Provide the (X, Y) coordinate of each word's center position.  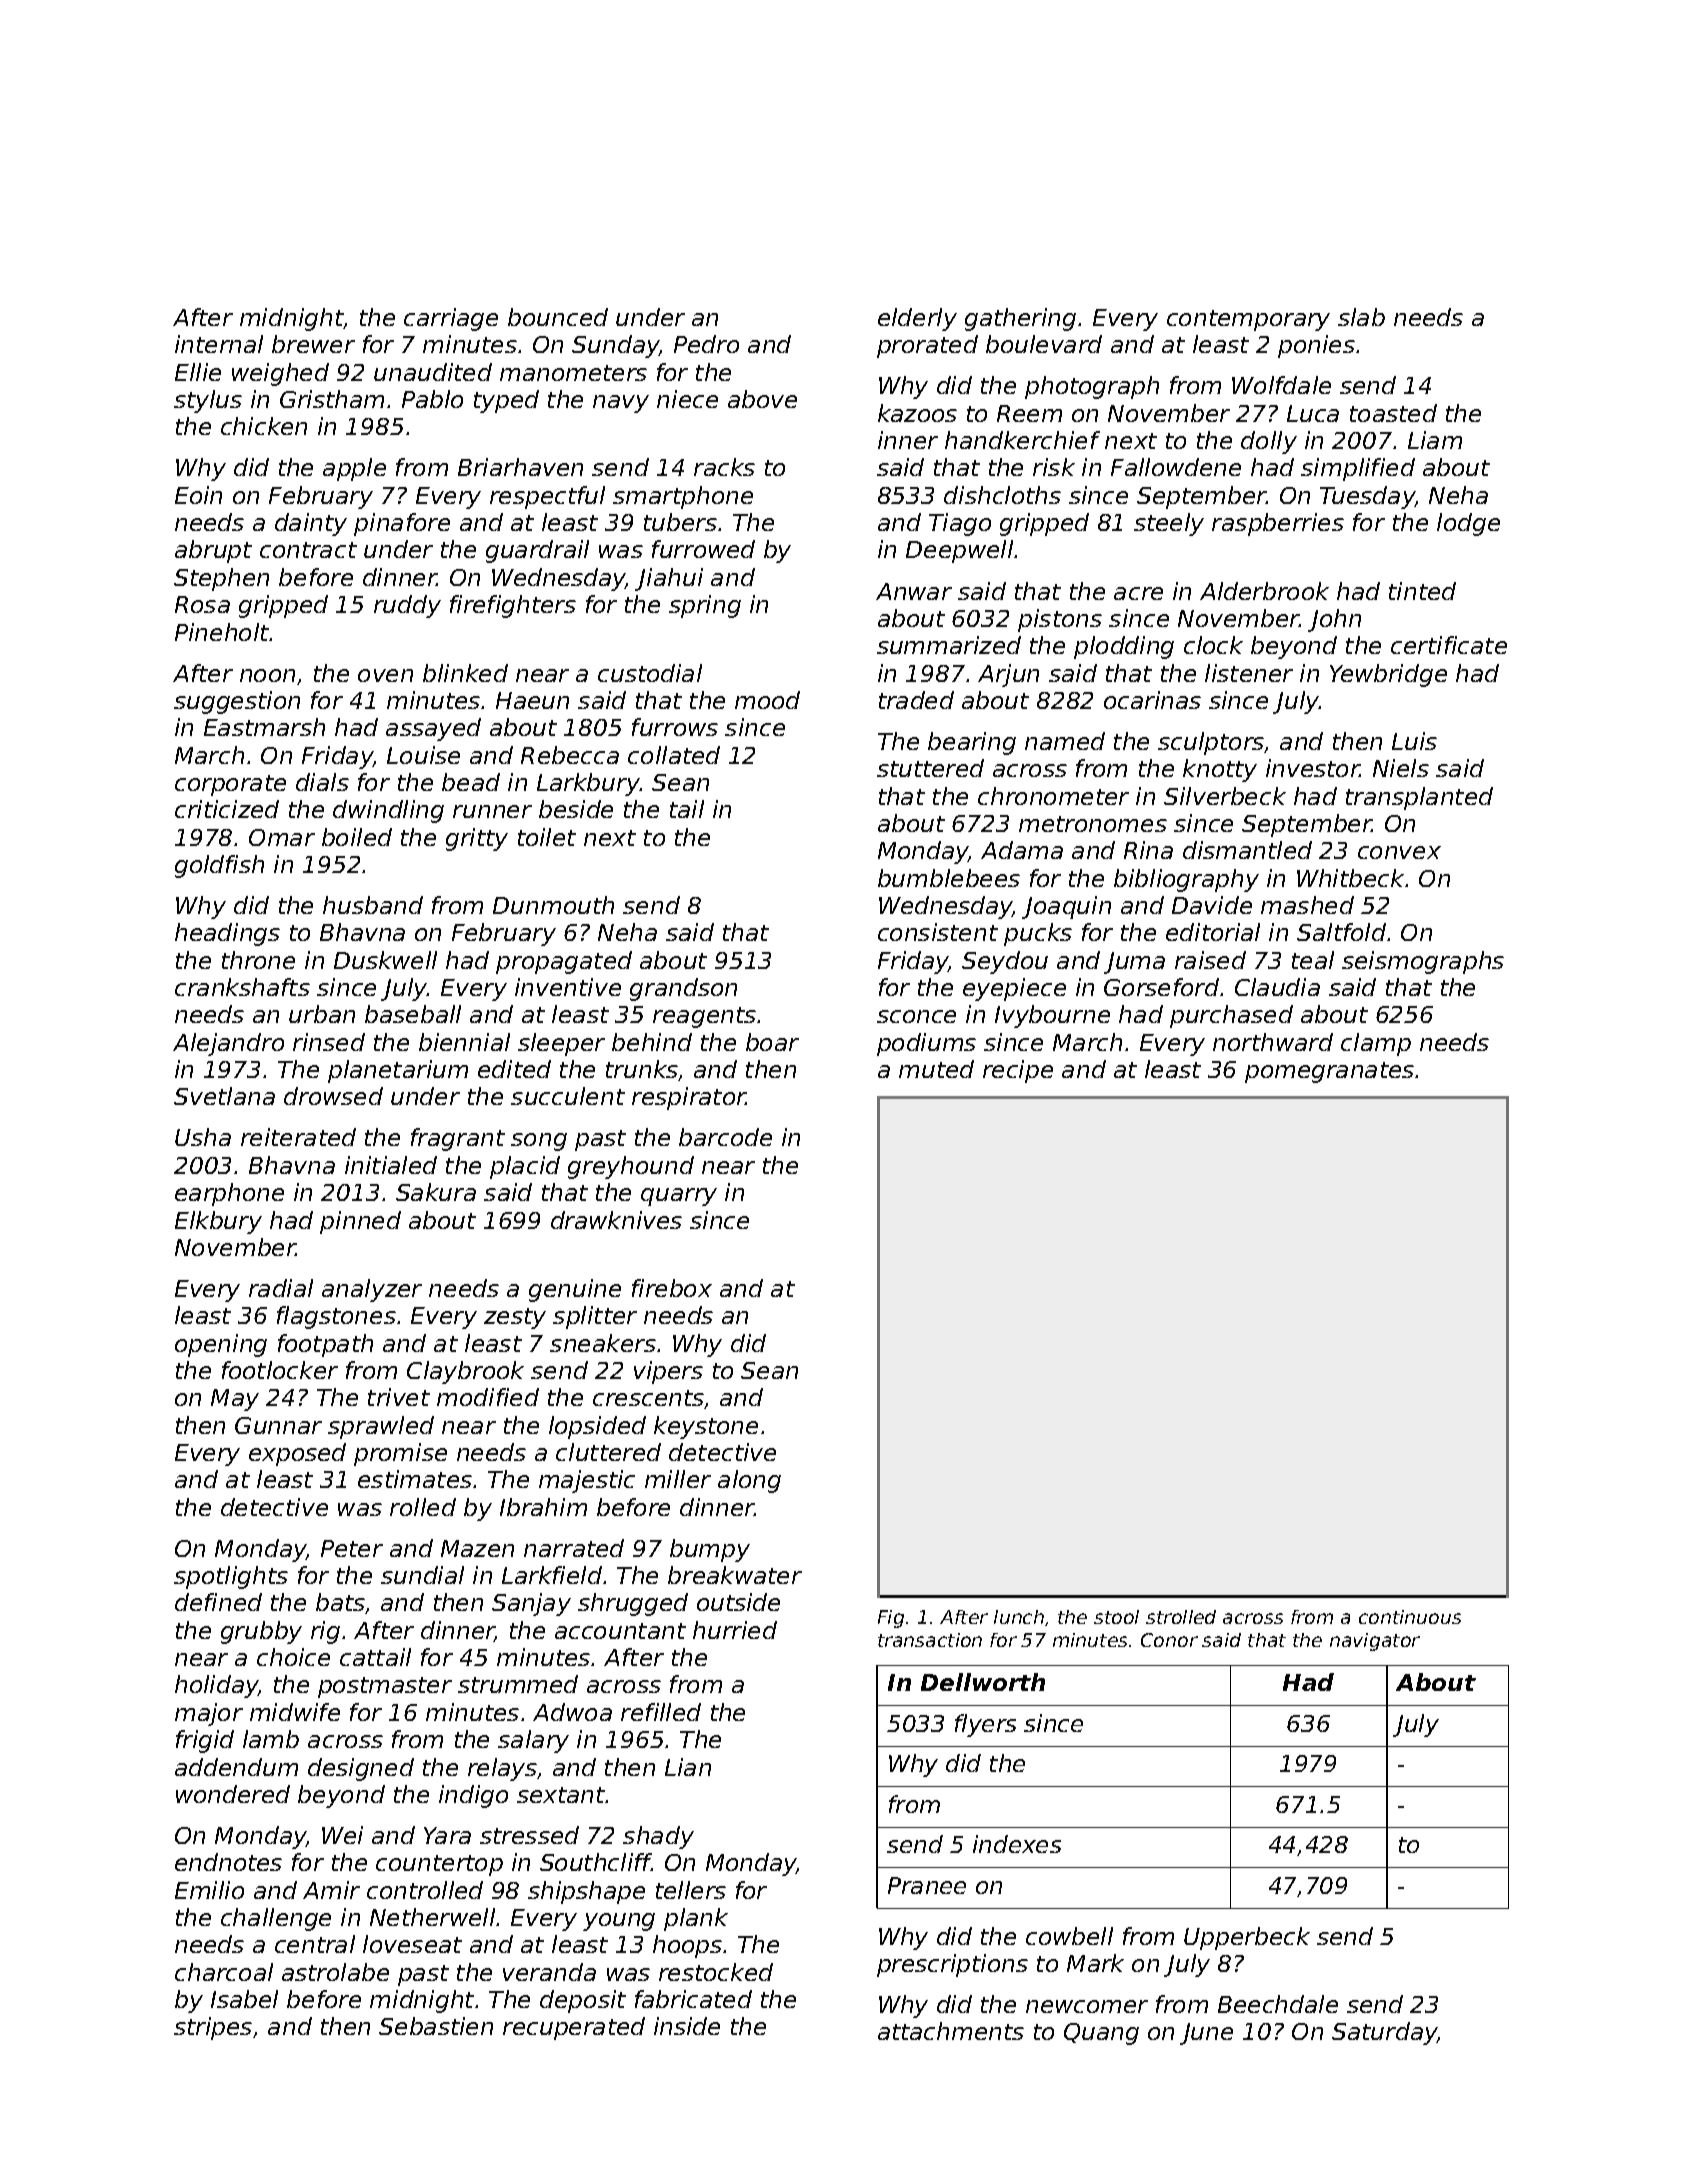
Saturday (1384, 2033)
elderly (917, 319)
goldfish (219, 866)
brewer (313, 344)
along (749, 1481)
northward (1273, 1042)
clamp (1376, 1044)
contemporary (1248, 320)
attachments (951, 2031)
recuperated (574, 2028)
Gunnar (278, 1425)
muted (936, 1069)
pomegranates (1329, 1072)
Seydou (1005, 962)
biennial (464, 1042)
